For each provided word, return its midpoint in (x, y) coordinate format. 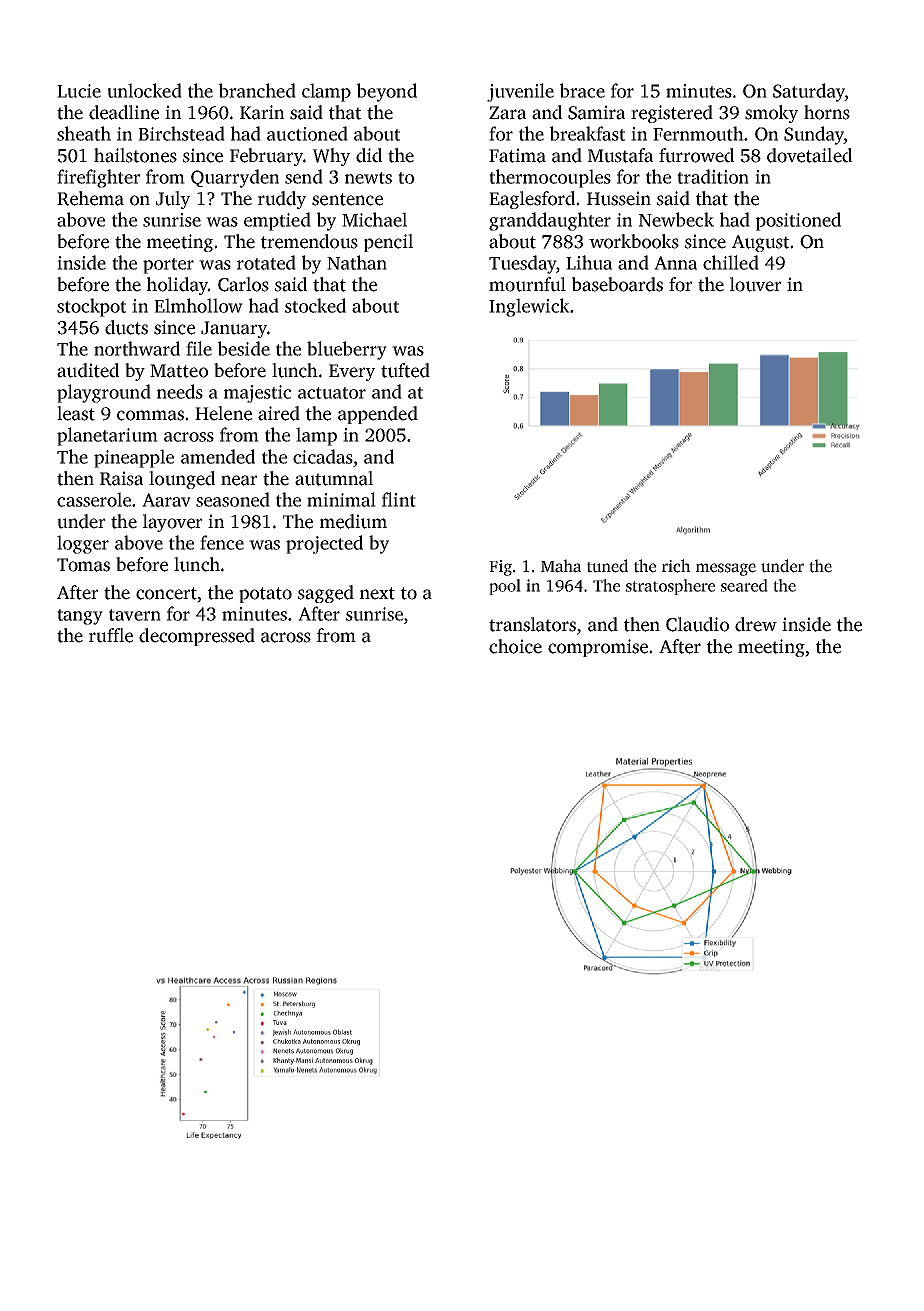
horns (827, 112)
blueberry (347, 350)
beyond (387, 92)
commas (150, 415)
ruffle (111, 635)
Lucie (79, 91)
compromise (598, 648)
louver (755, 284)
